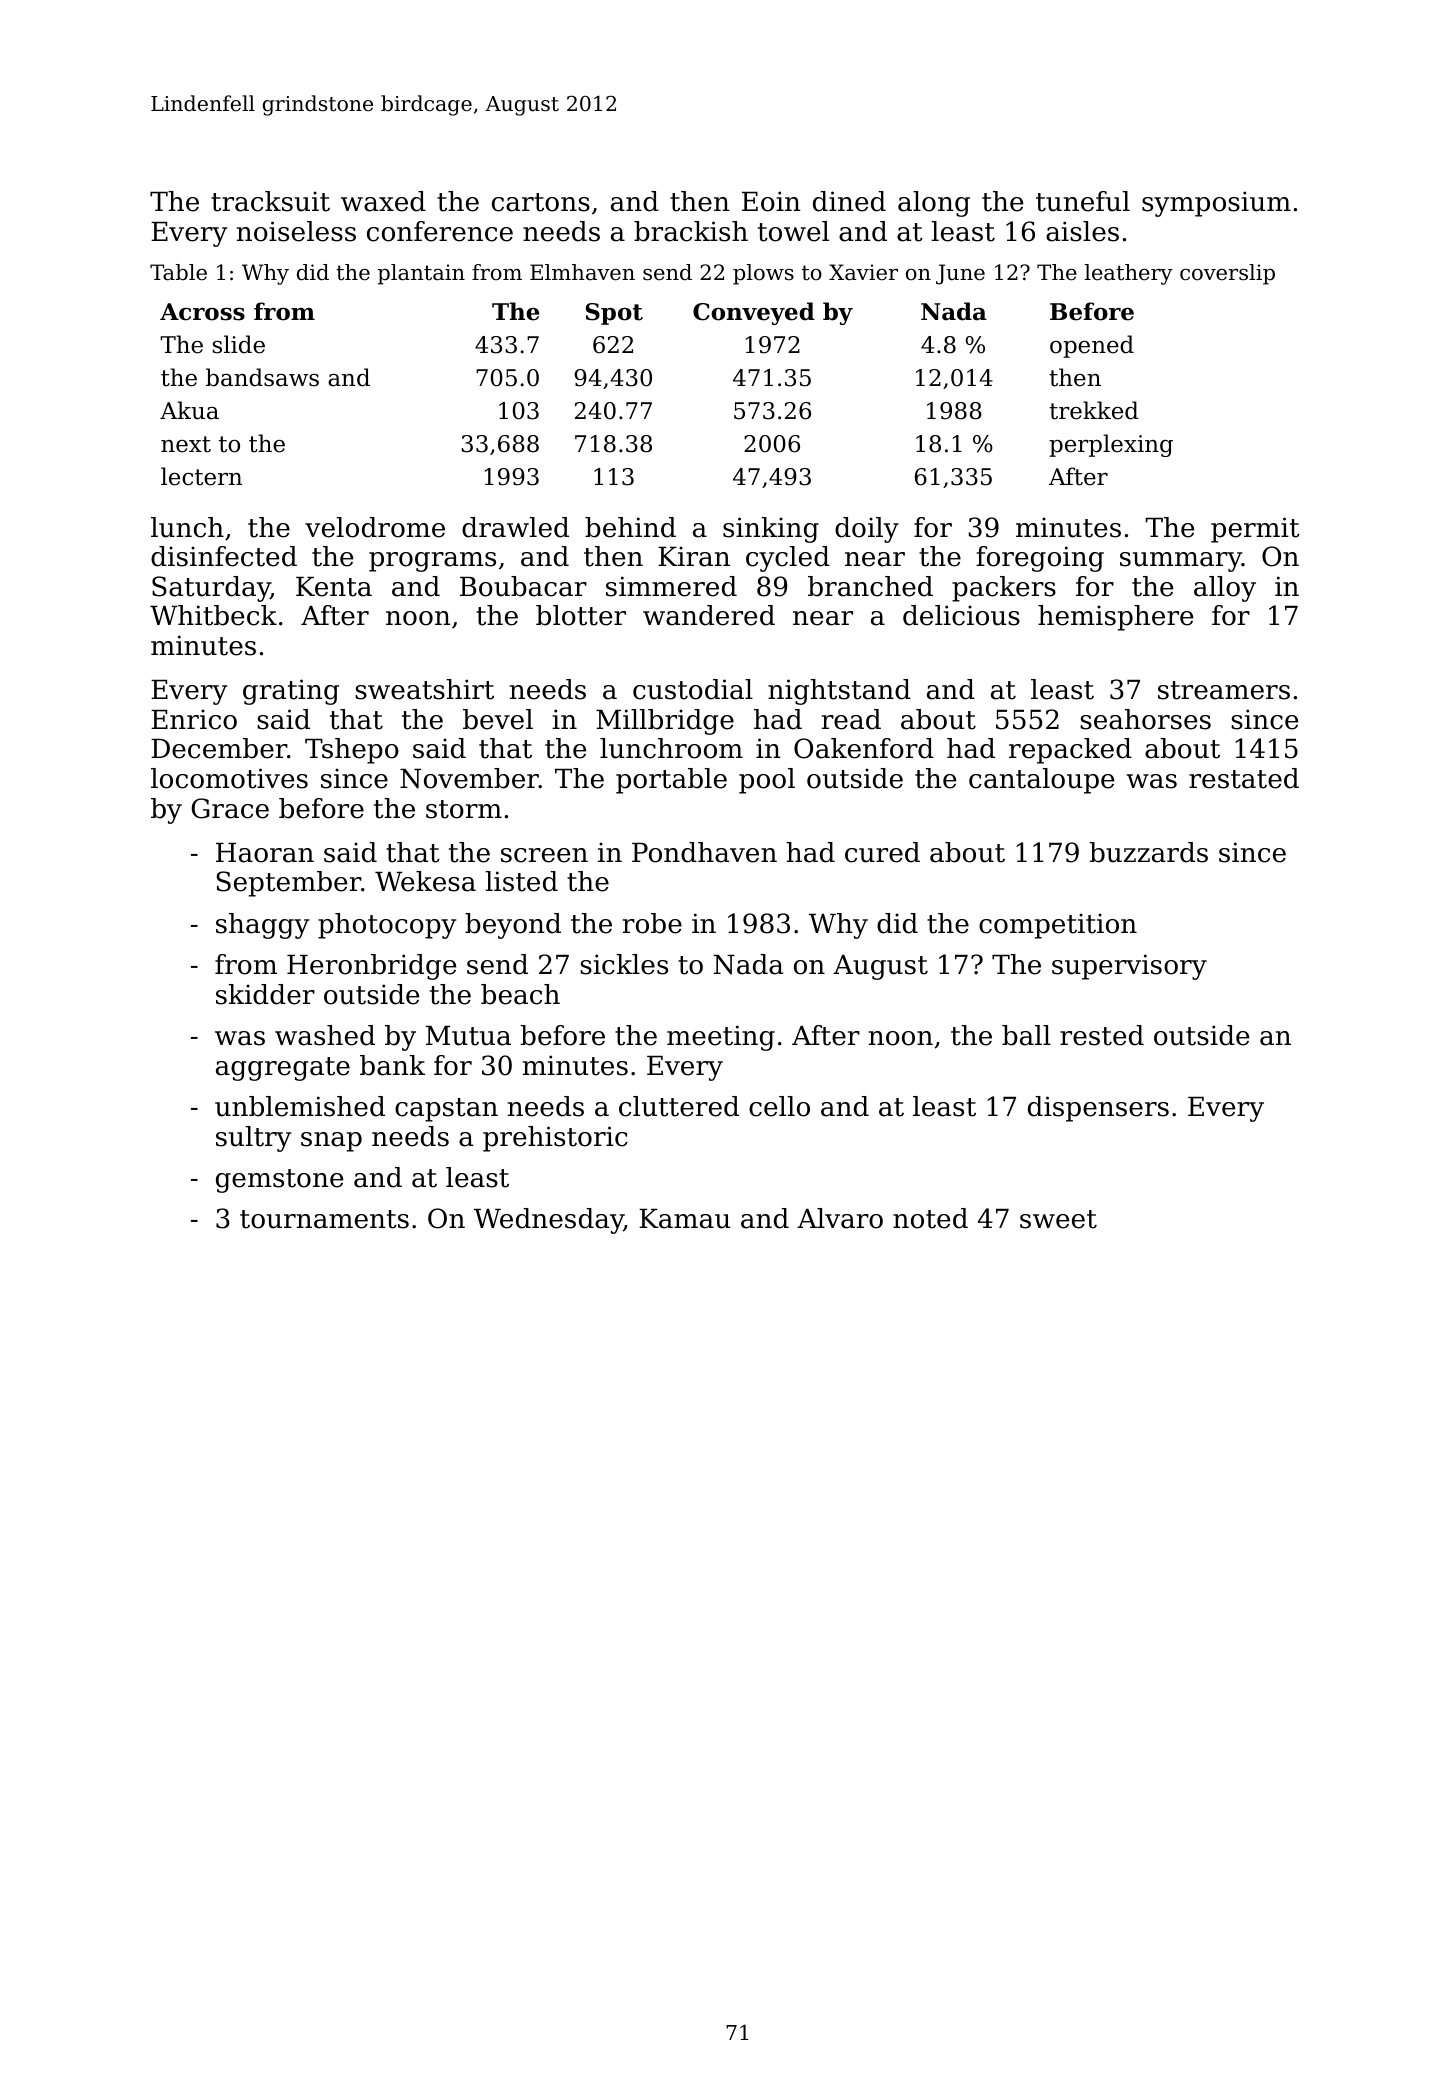  What do you see at coordinates (671, 586) in the screenshot?
I see `simmered` at bounding box center [671, 586].
